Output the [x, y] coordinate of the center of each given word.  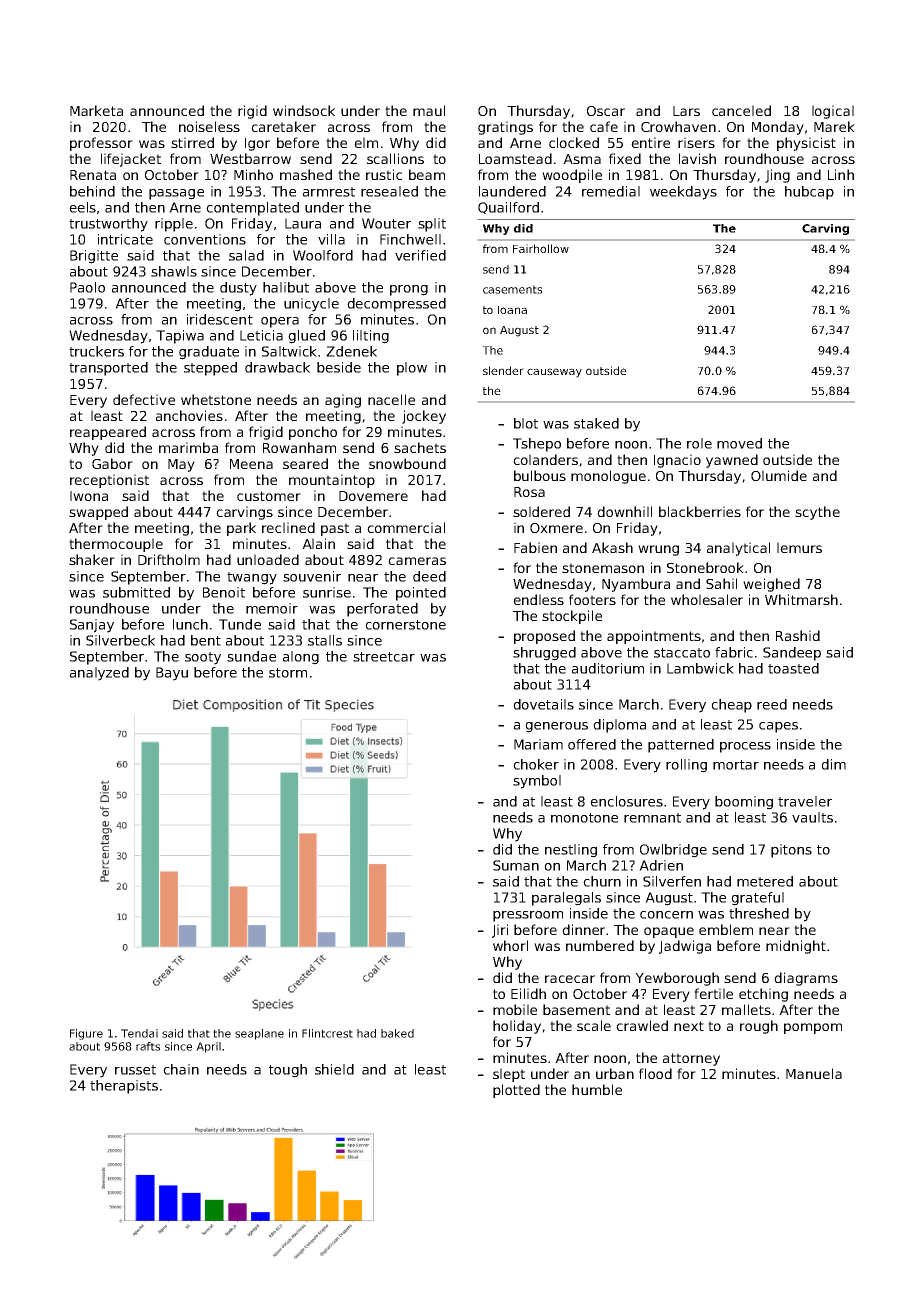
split [432, 225]
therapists [124, 1087]
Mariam [538, 744]
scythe [817, 513]
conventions [205, 239]
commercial [406, 527]
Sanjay [92, 626]
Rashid [798, 635]
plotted [516, 1091]
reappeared [108, 433]
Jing [777, 176]
